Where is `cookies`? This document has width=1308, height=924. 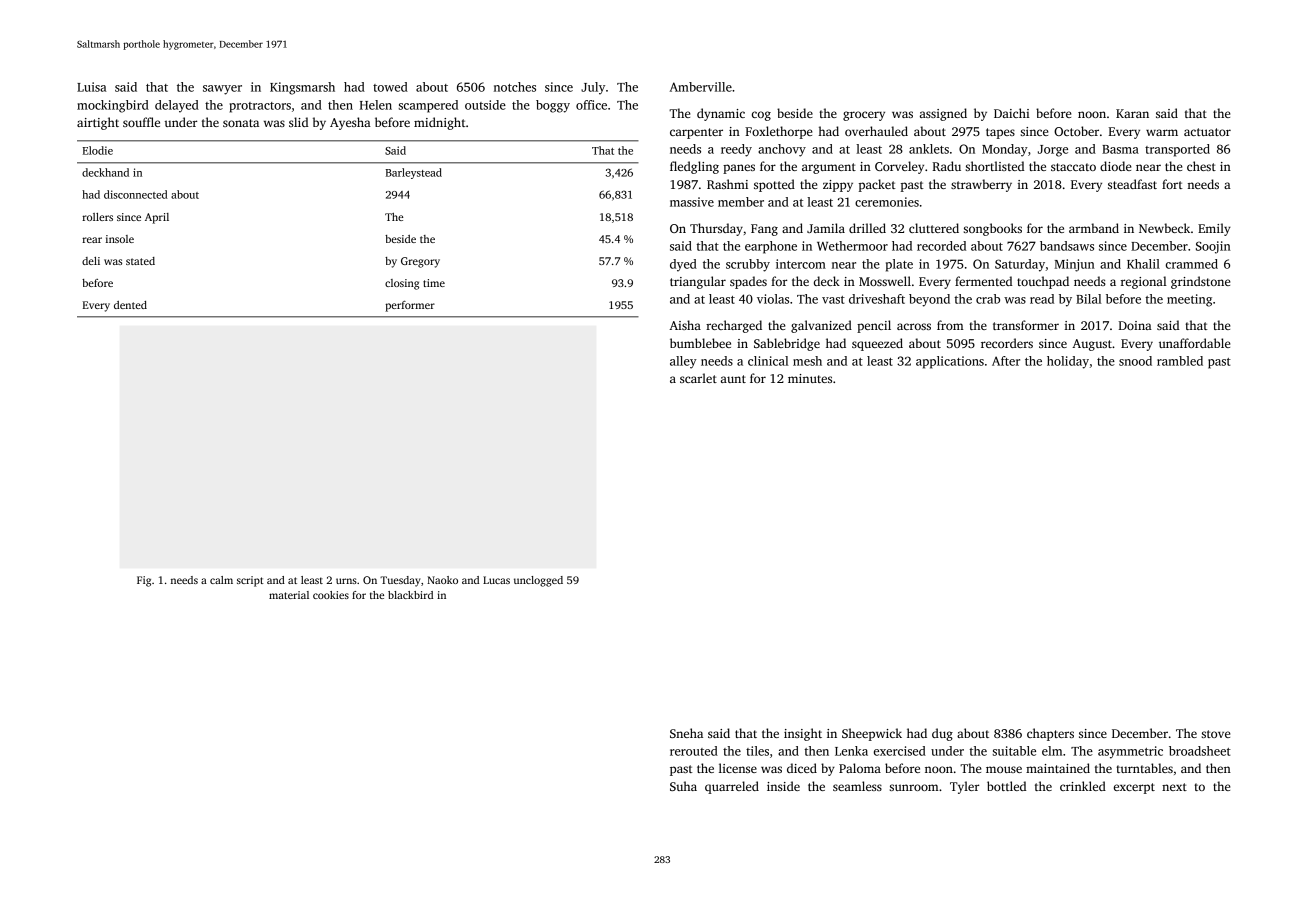 cookies is located at coordinates (331, 595).
